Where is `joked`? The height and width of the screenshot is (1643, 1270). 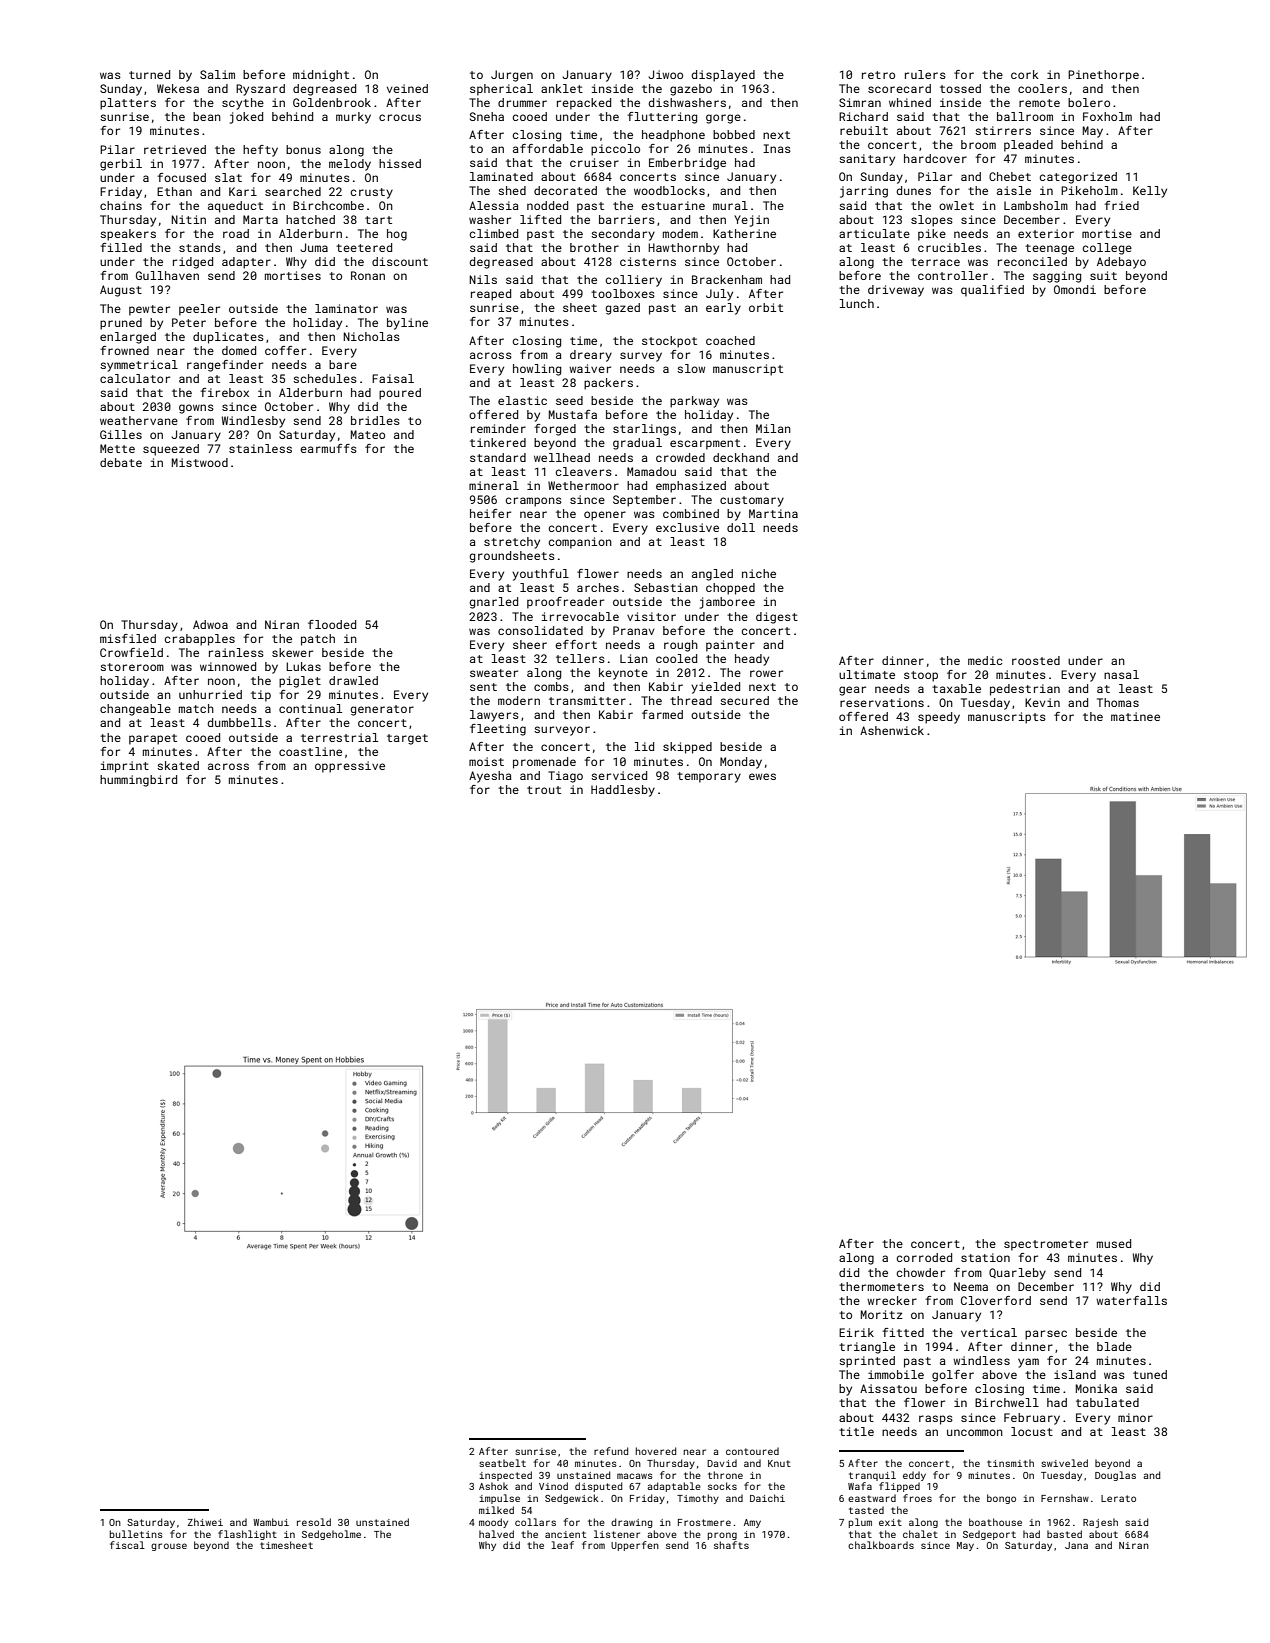 joked is located at coordinates (246, 118).
